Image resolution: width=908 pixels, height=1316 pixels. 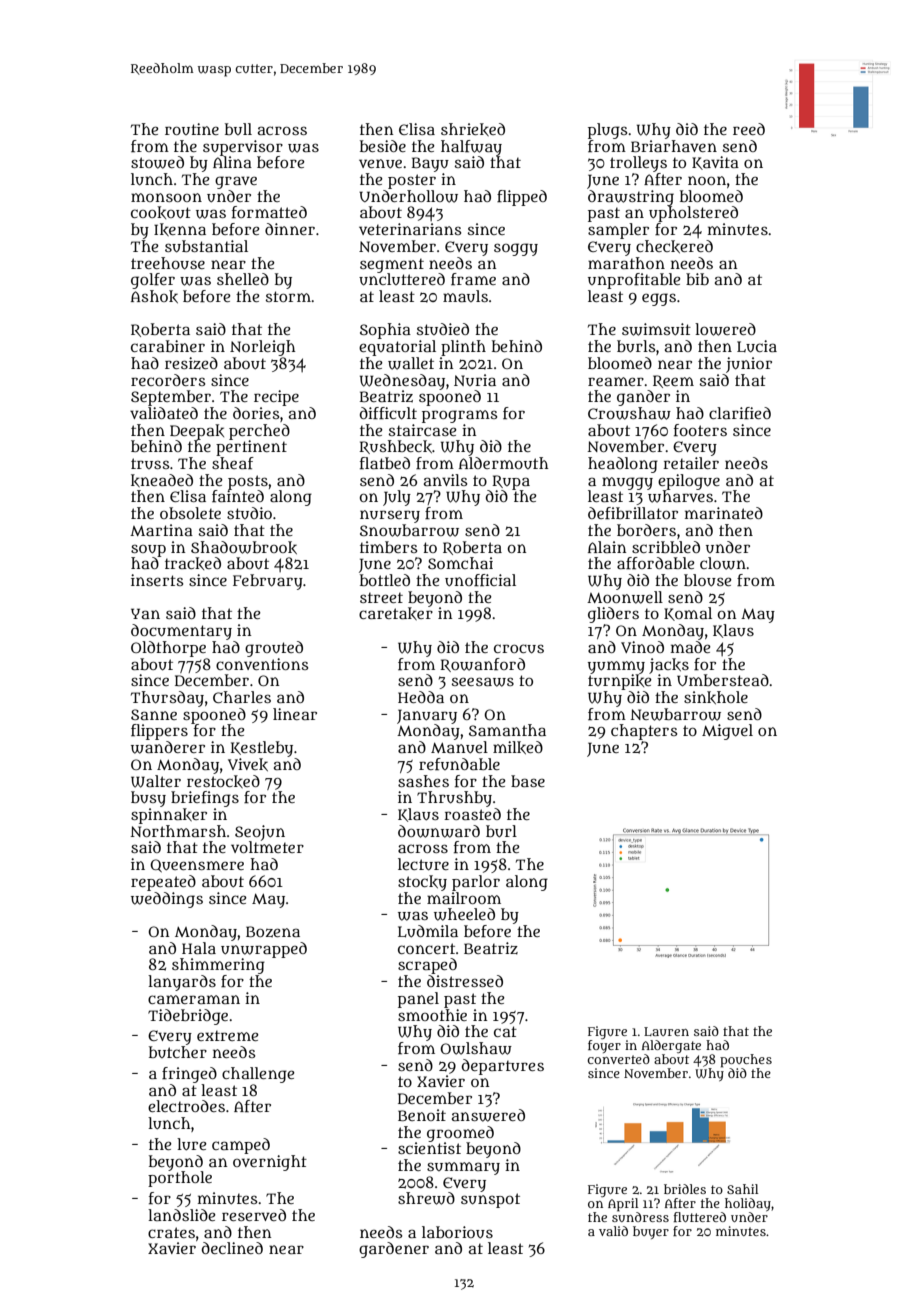 What do you see at coordinates (715, 163) in the screenshot?
I see `Kavita` at bounding box center [715, 163].
